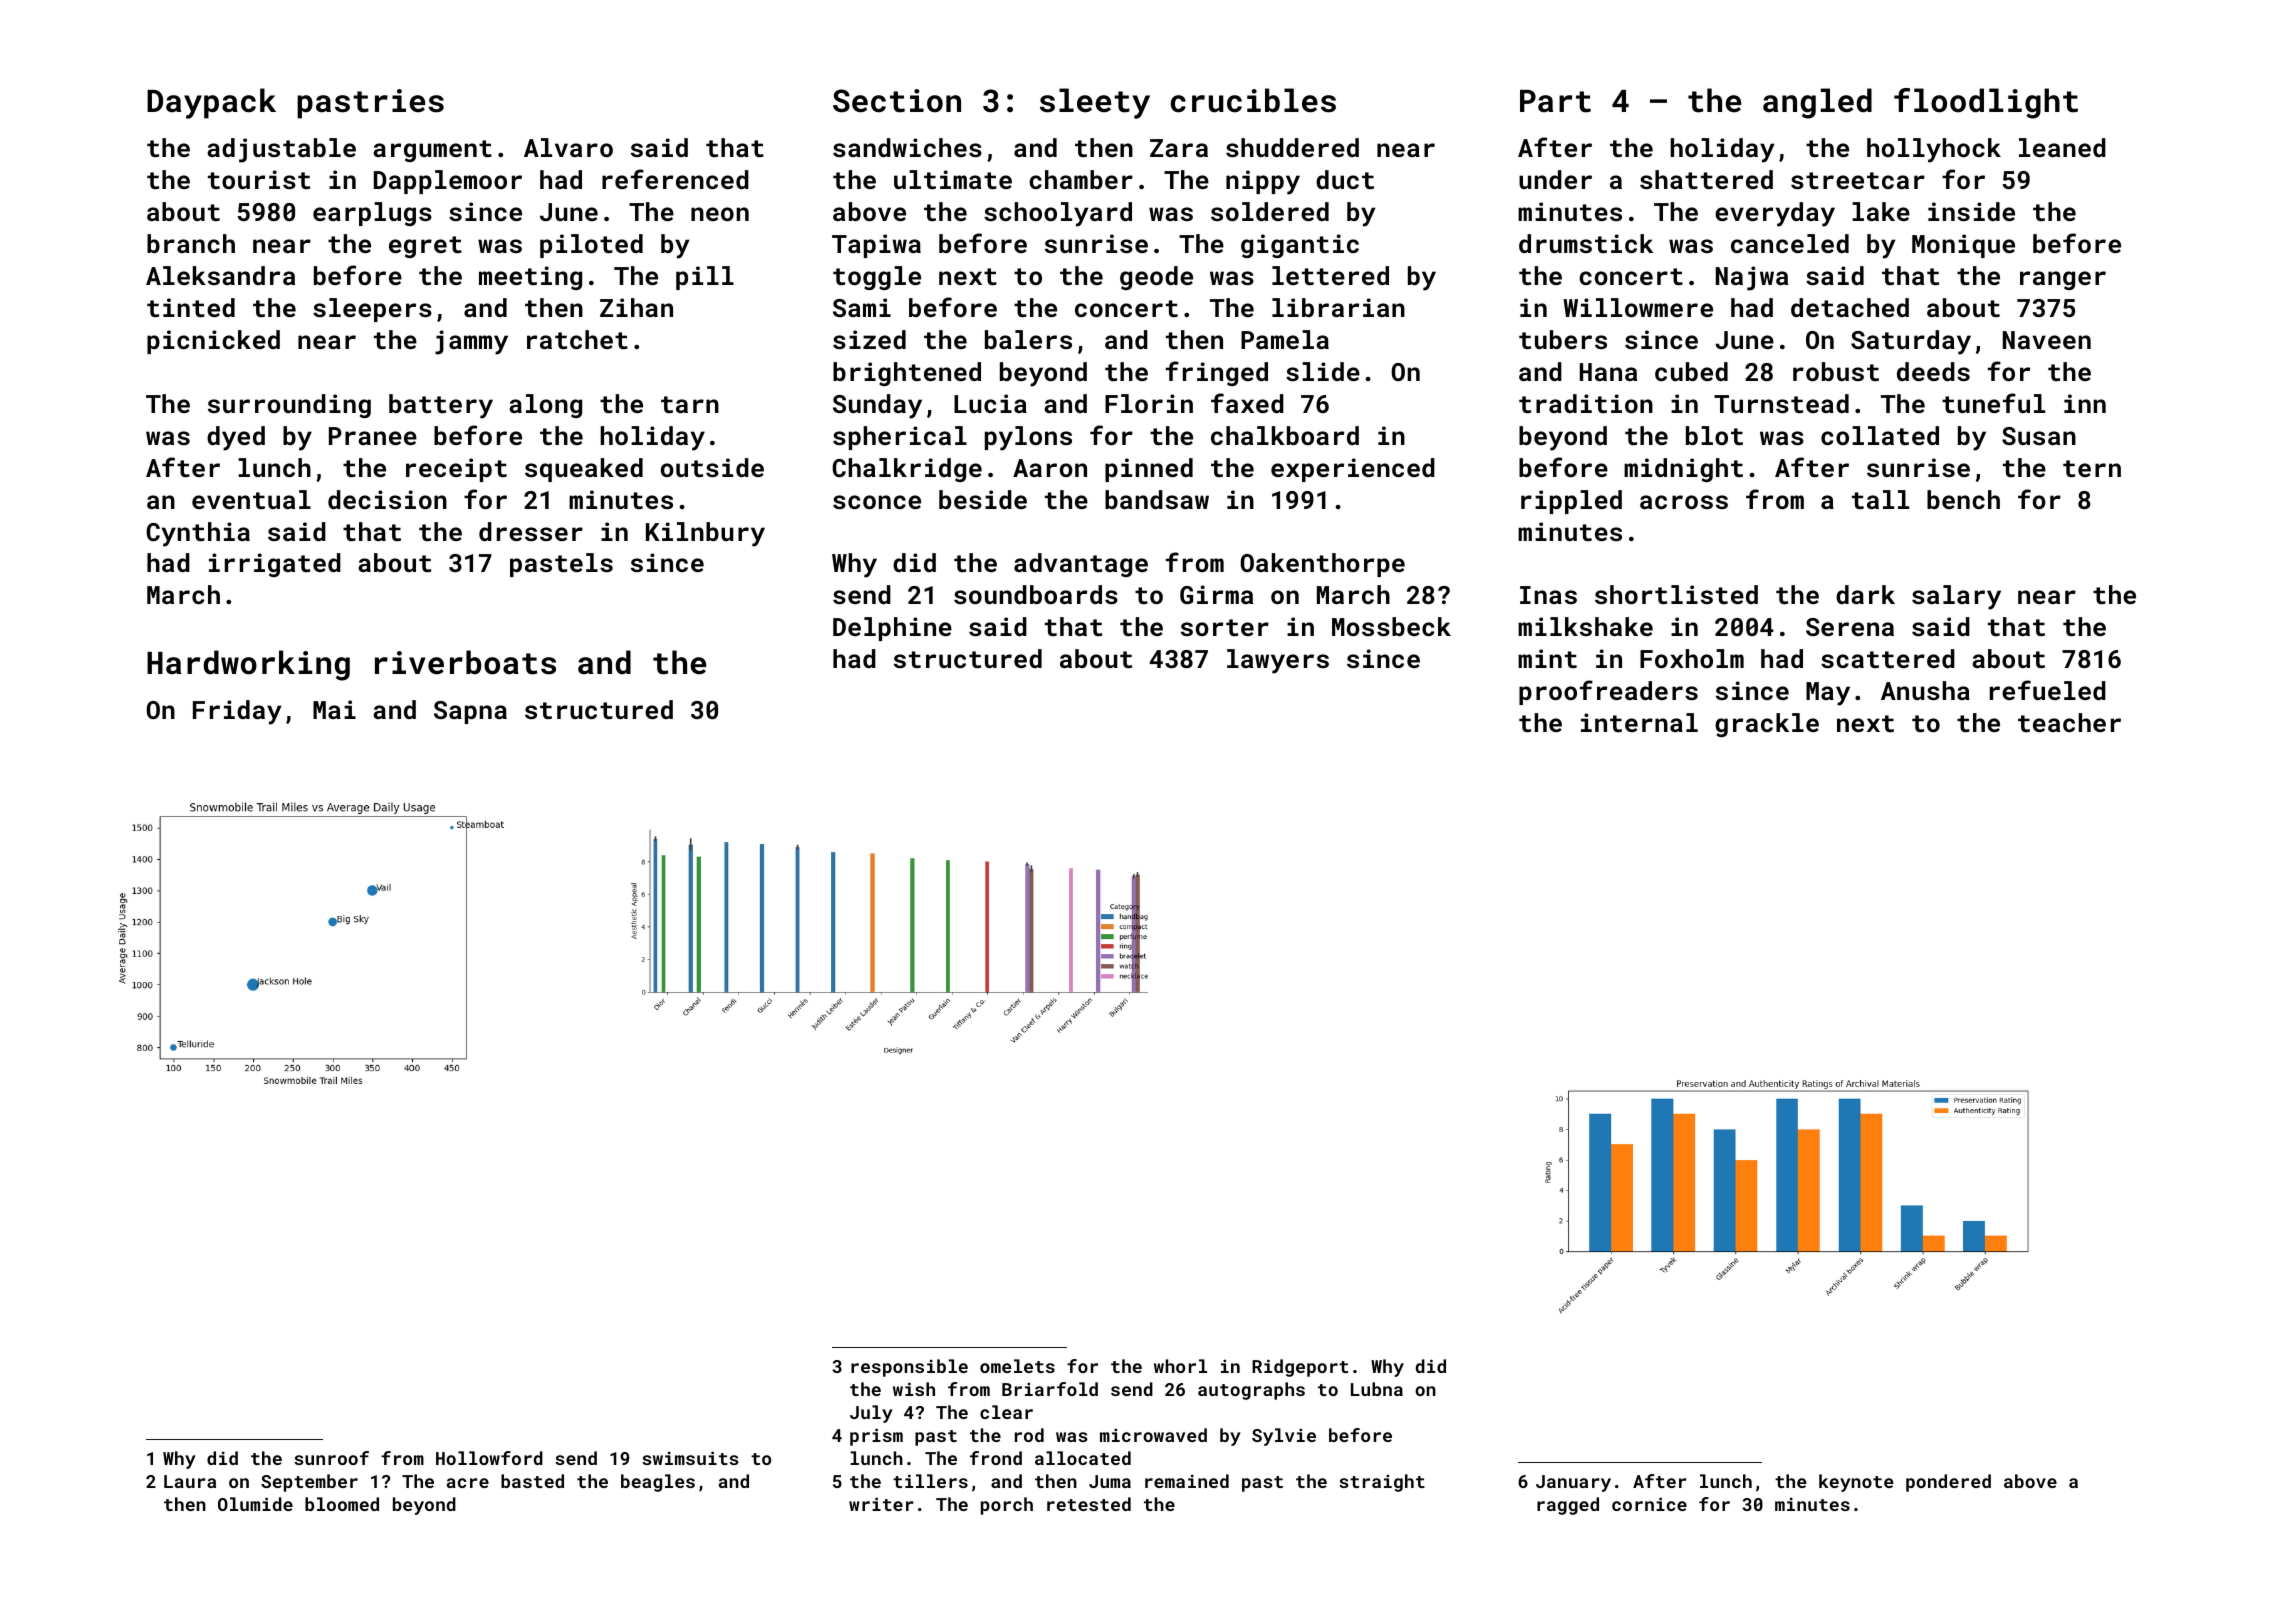  I want to click on Pranee, so click(373, 436).
